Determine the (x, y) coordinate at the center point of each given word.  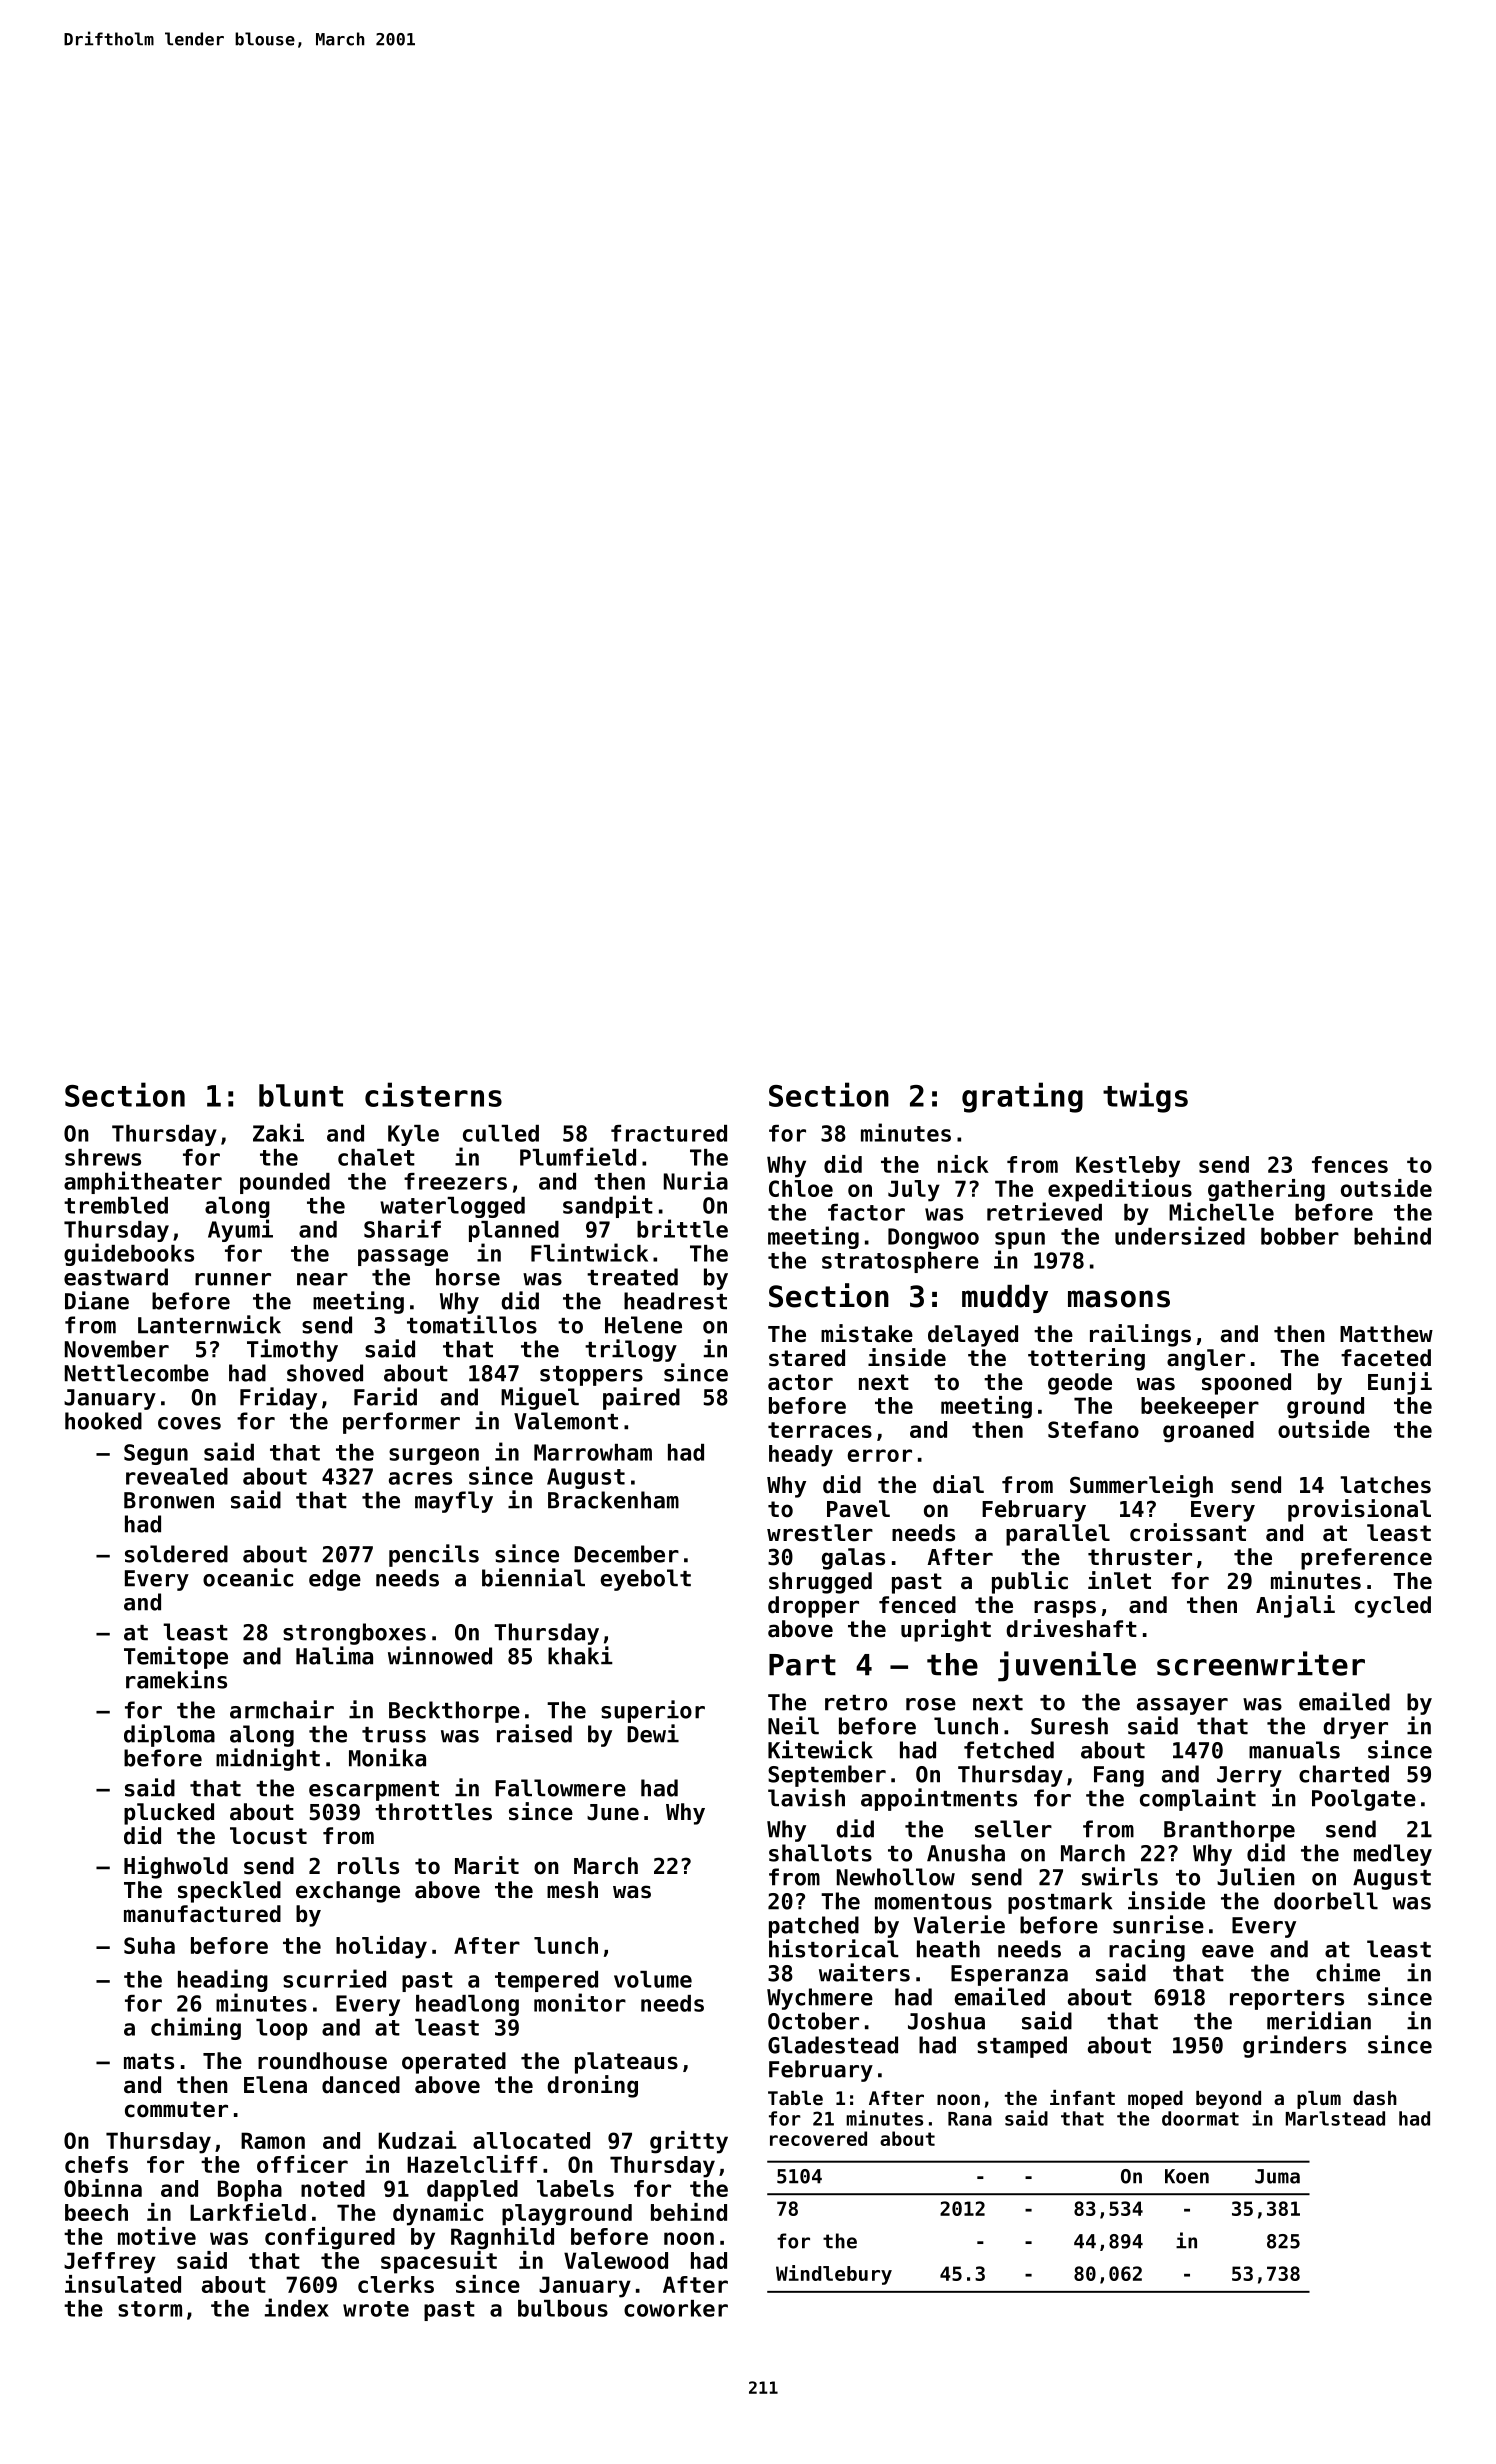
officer (302, 2164)
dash (1375, 2098)
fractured (669, 1133)
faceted (1386, 1358)
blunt (301, 1095)
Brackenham (613, 1500)
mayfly (454, 1502)
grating (1022, 1097)
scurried (334, 1978)
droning (592, 2086)
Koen (1187, 2176)
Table (795, 2098)
